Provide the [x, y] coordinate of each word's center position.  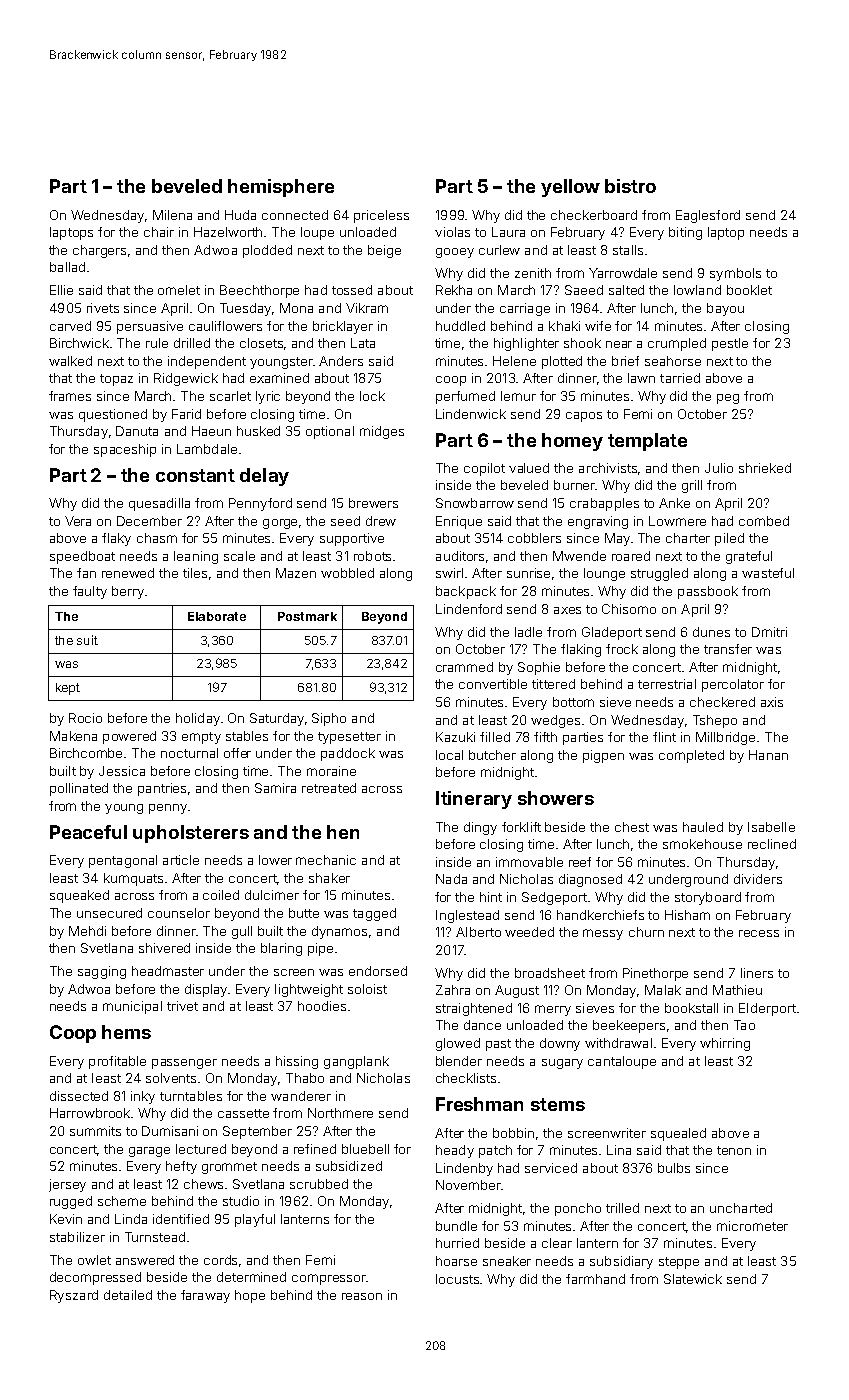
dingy [480, 828]
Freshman [479, 1104]
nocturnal [189, 753]
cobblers [534, 538]
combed [764, 521]
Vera [78, 521]
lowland [697, 290]
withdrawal [618, 1043]
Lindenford [469, 609]
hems [126, 1032]
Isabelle [771, 827]
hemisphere [281, 188]
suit [87, 640]
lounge [604, 574]
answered [145, 1260]
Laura [508, 232]
